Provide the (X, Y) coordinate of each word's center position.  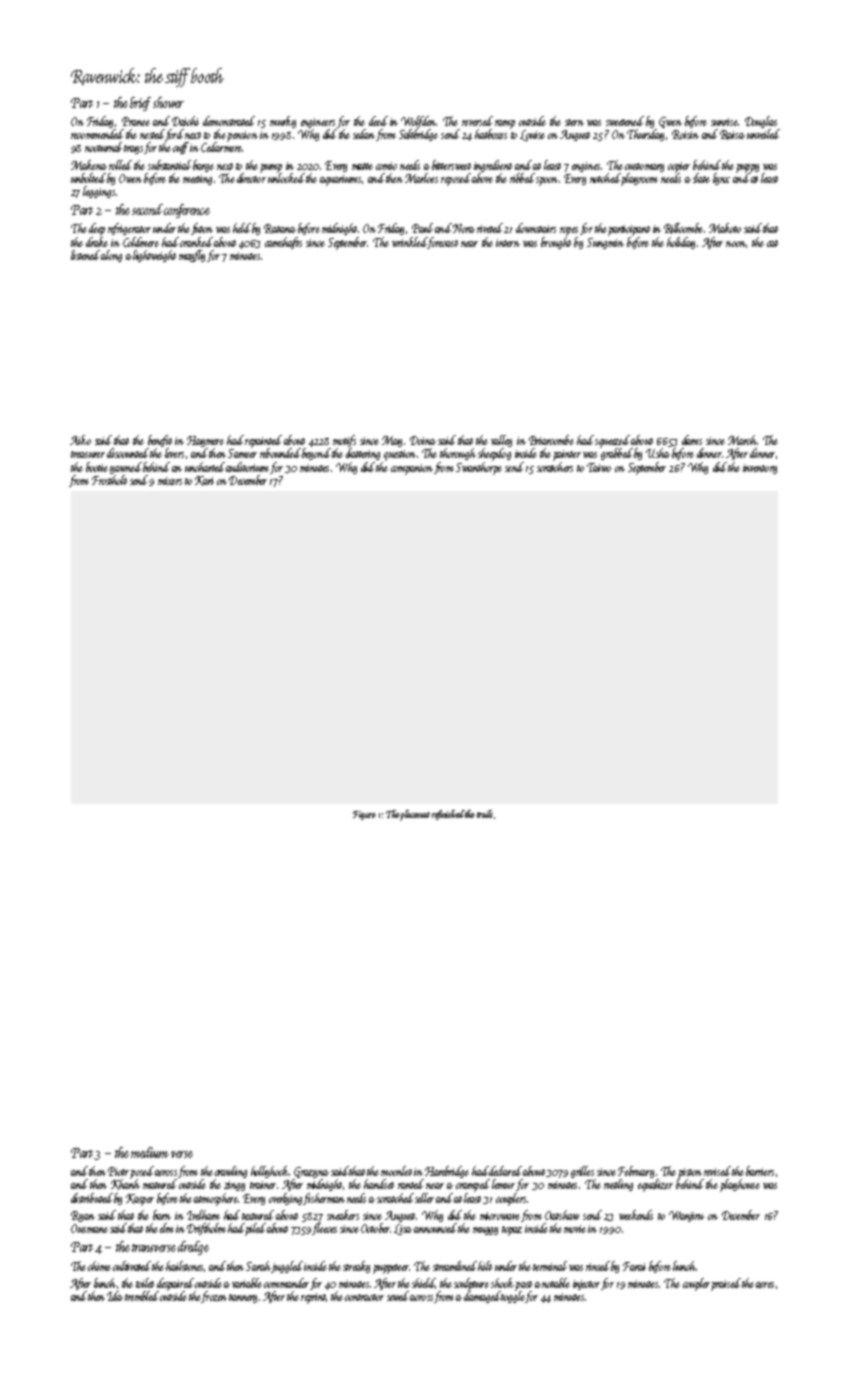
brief (140, 104)
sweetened (625, 121)
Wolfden (418, 122)
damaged (483, 1297)
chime (99, 1266)
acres (765, 1285)
